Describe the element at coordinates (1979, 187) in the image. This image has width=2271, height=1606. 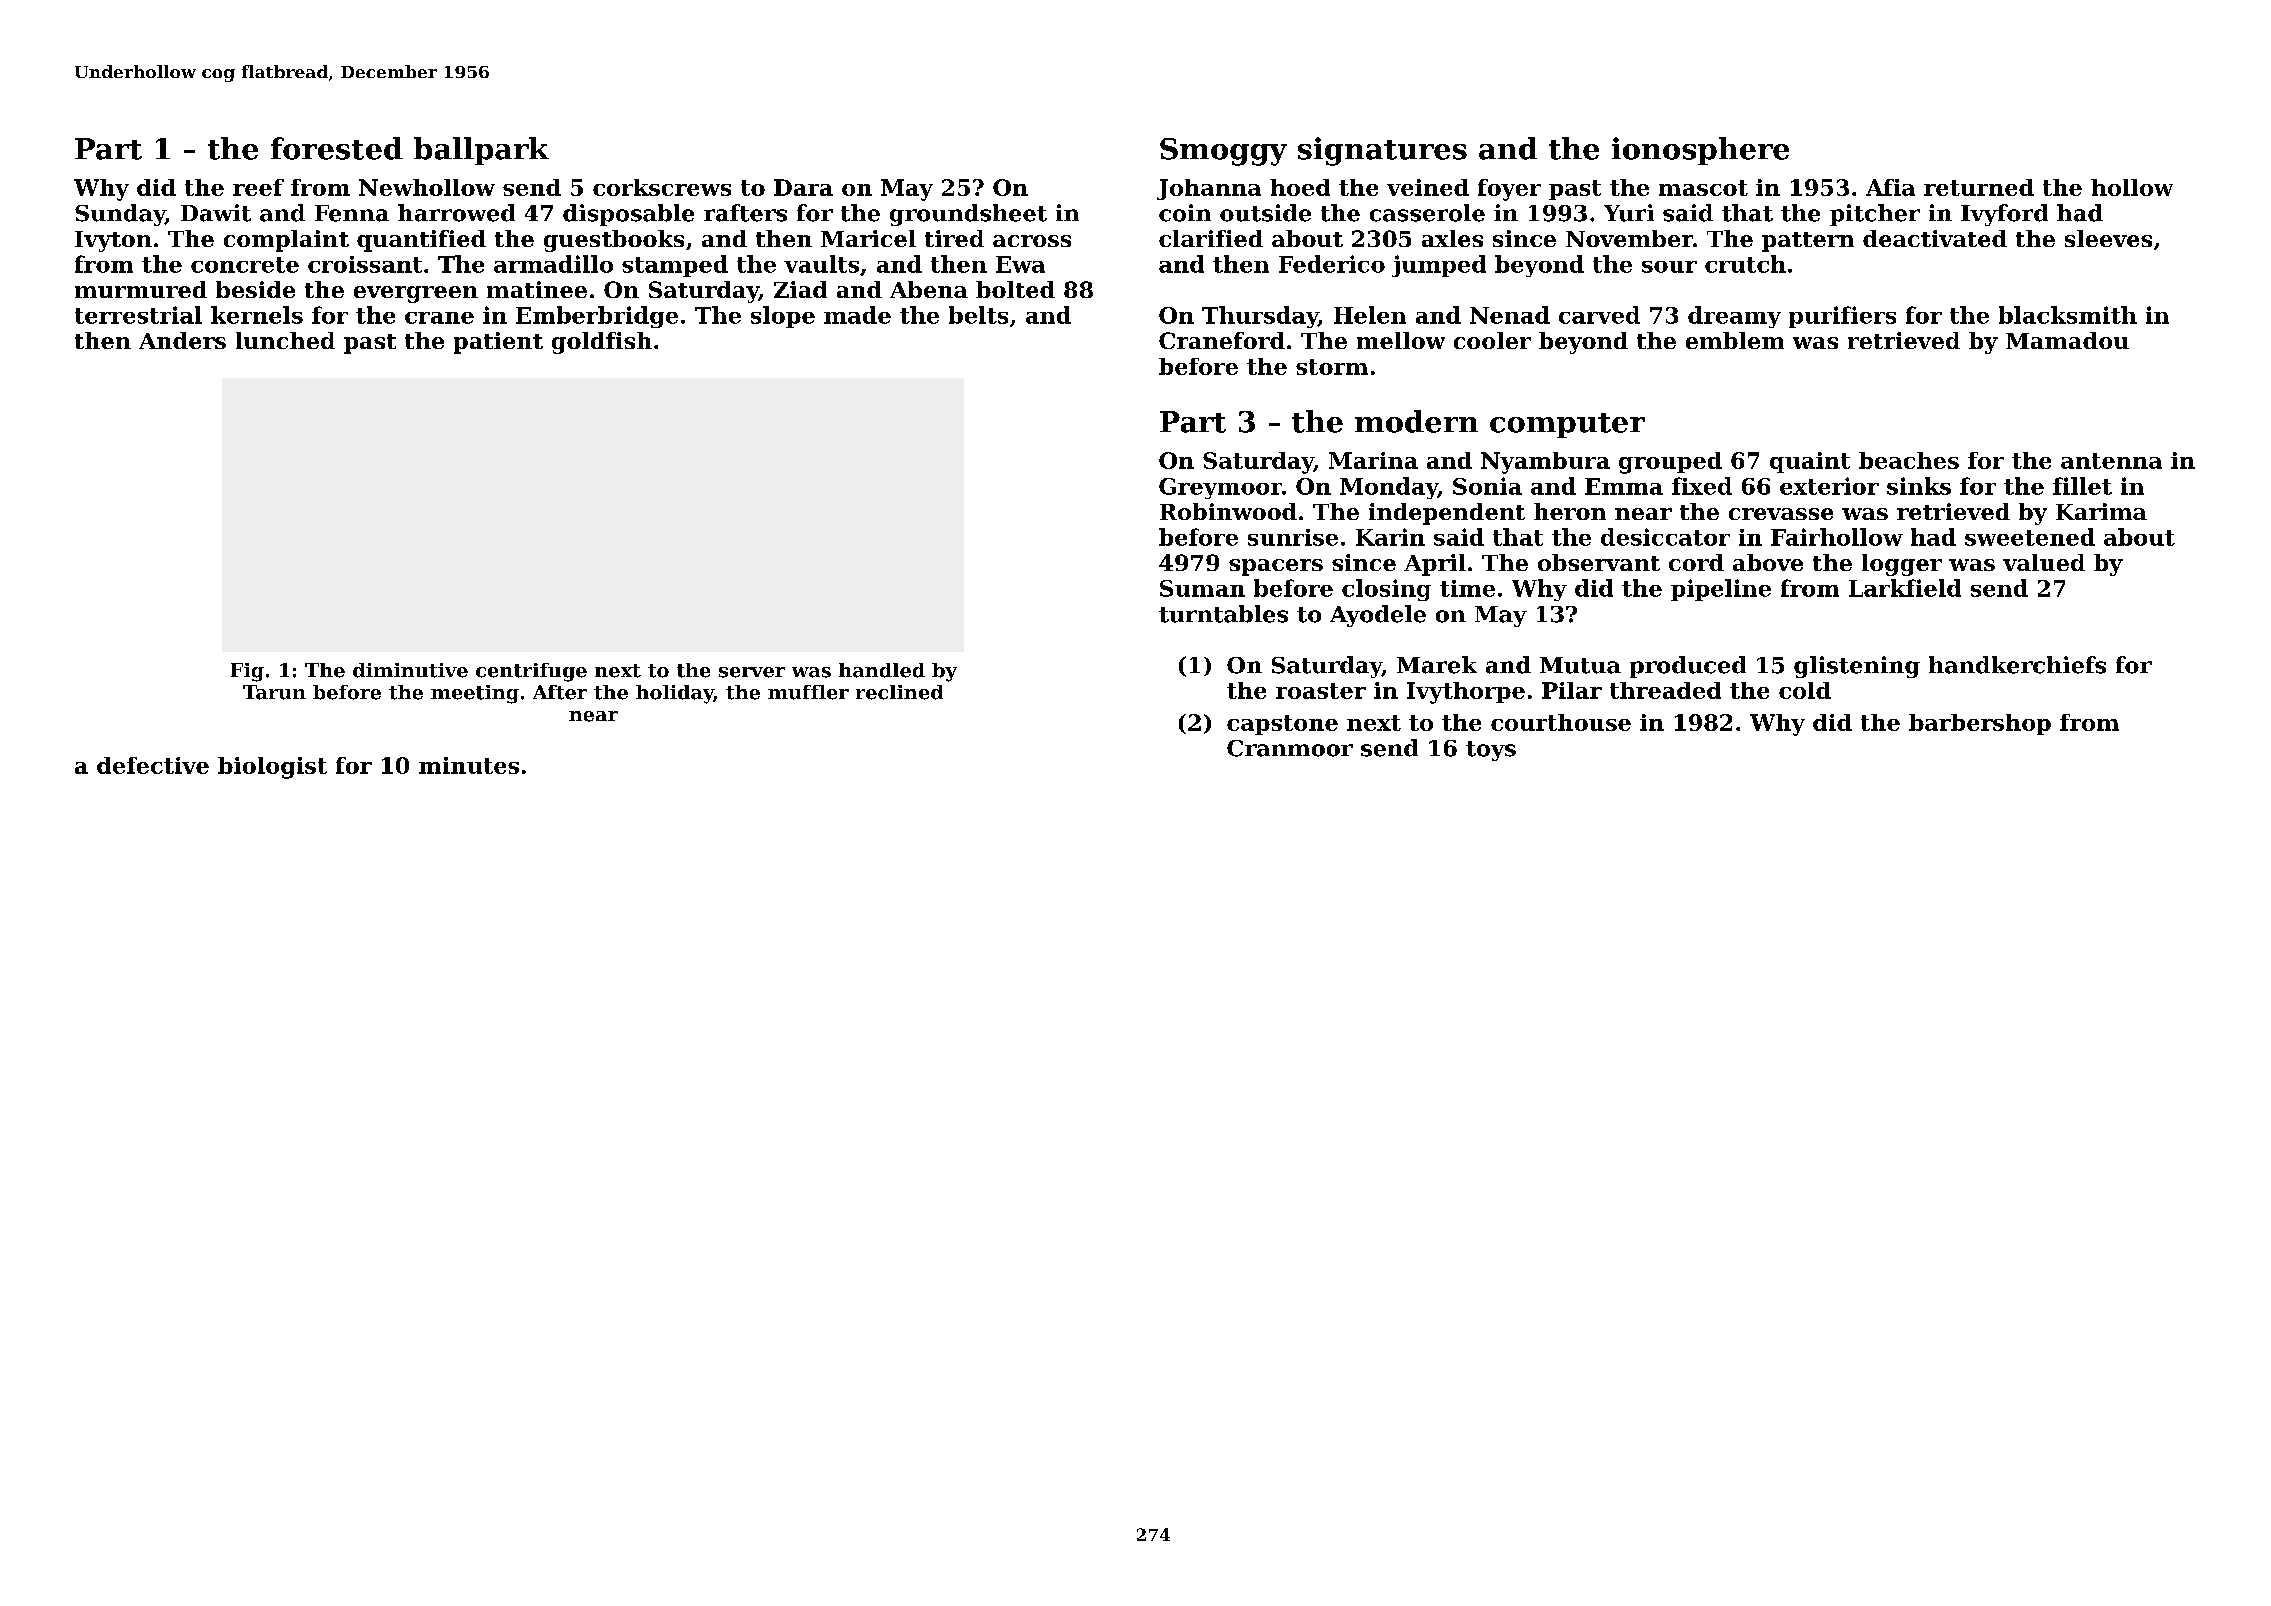
I see `returned` at that location.
